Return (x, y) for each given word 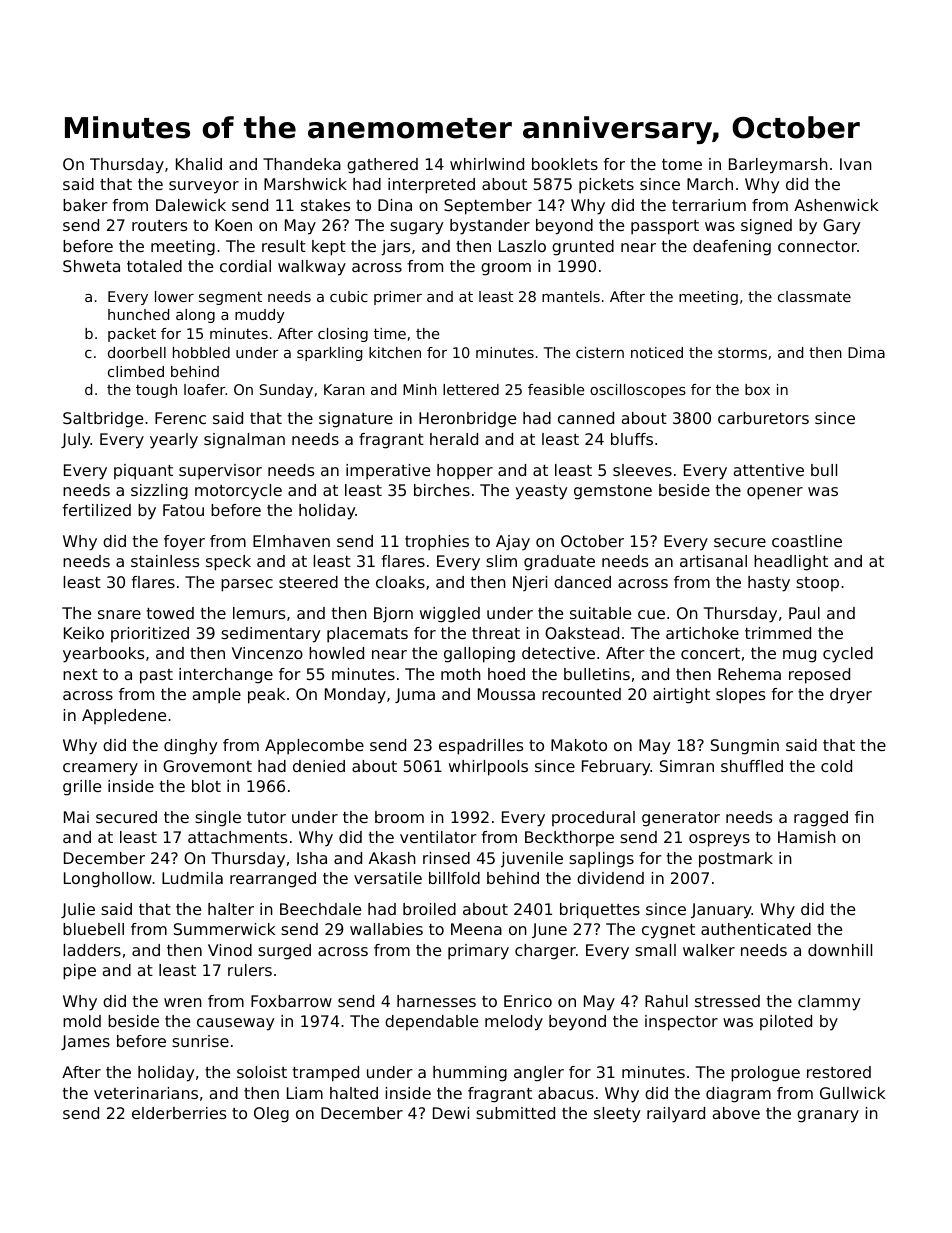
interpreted (431, 186)
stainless (165, 561)
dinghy (190, 747)
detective (558, 653)
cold (836, 766)
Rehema (749, 674)
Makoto (579, 745)
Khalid (199, 164)
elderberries (179, 1113)
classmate (814, 296)
